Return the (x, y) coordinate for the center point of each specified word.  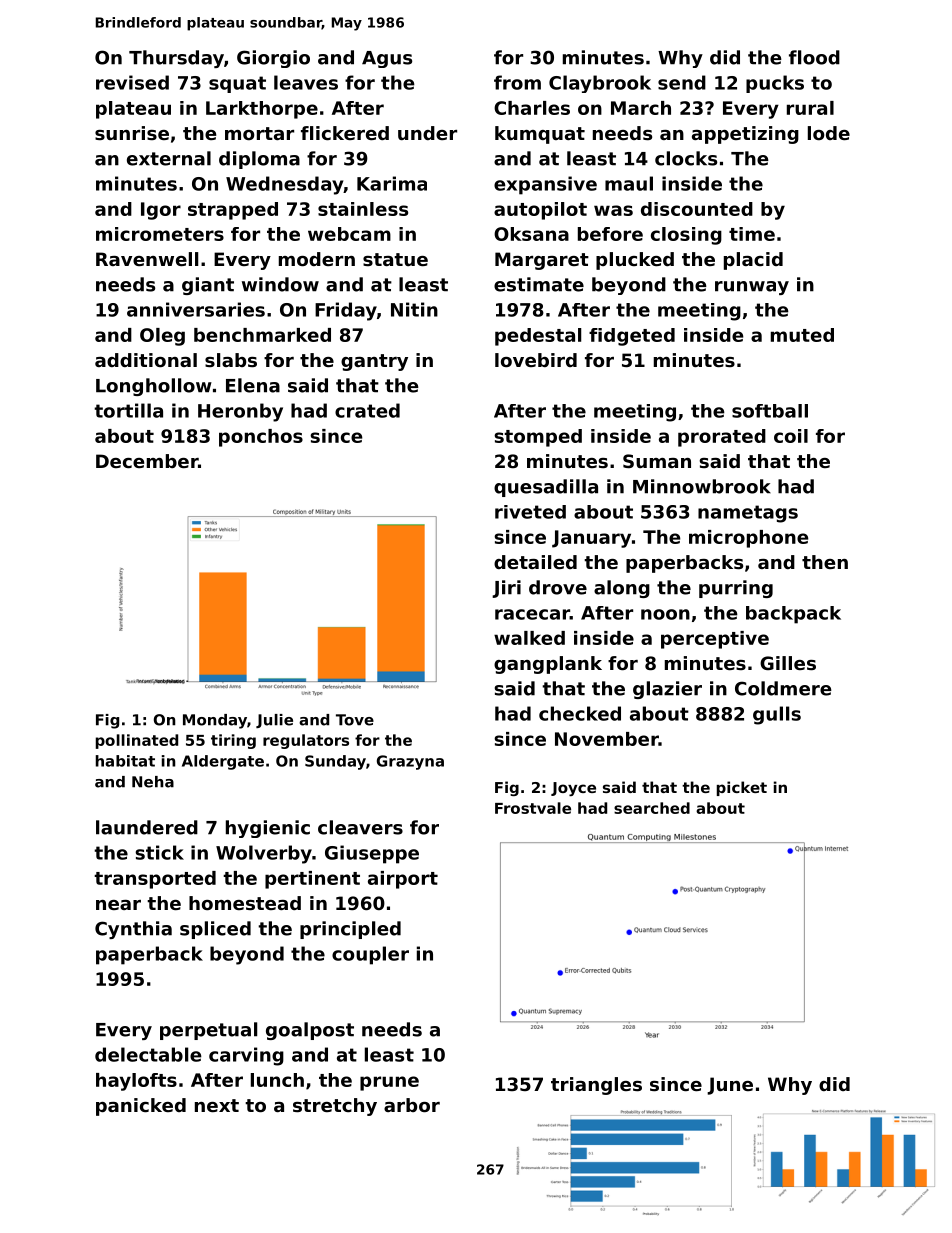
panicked (141, 1107)
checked (580, 713)
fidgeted (632, 337)
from (517, 82)
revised (132, 82)
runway (752, 288)
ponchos (261, 438)
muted (802, 335)
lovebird (536, 360)
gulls (777, 715)
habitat (125, 761)
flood (814, 57)
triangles (596, 1086)
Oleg (162, 337)
